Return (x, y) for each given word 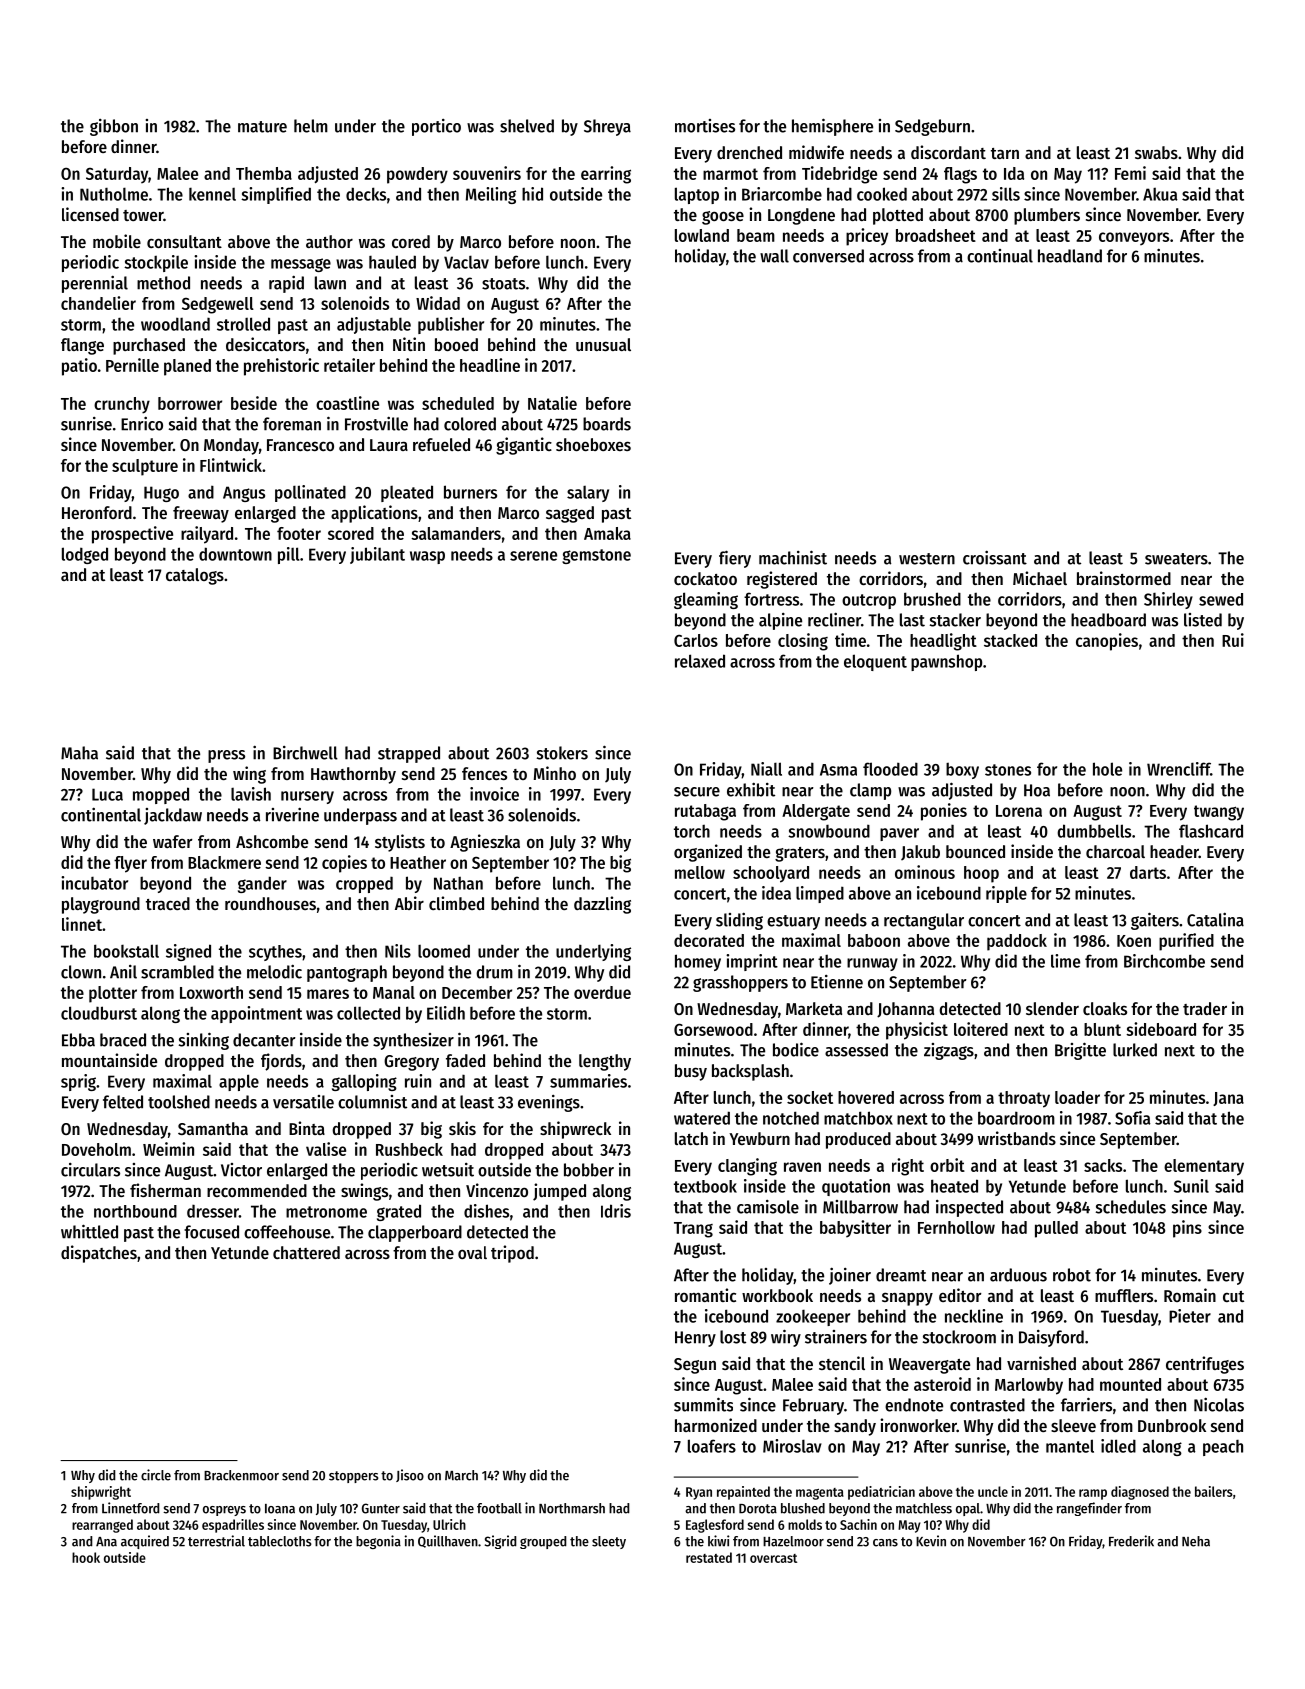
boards (607, 424)
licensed (90, 214)
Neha (1196, 1541)
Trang (693, 1230)
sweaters (1176, 559)
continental (101, 814)
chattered (306, 1252)
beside (254, 403)
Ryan (699, 1493)
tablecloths (280, 1541)
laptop (697, 195)
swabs (1156, 152)
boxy (962, 771)
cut (1233, 1296)
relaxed (700, 661)
